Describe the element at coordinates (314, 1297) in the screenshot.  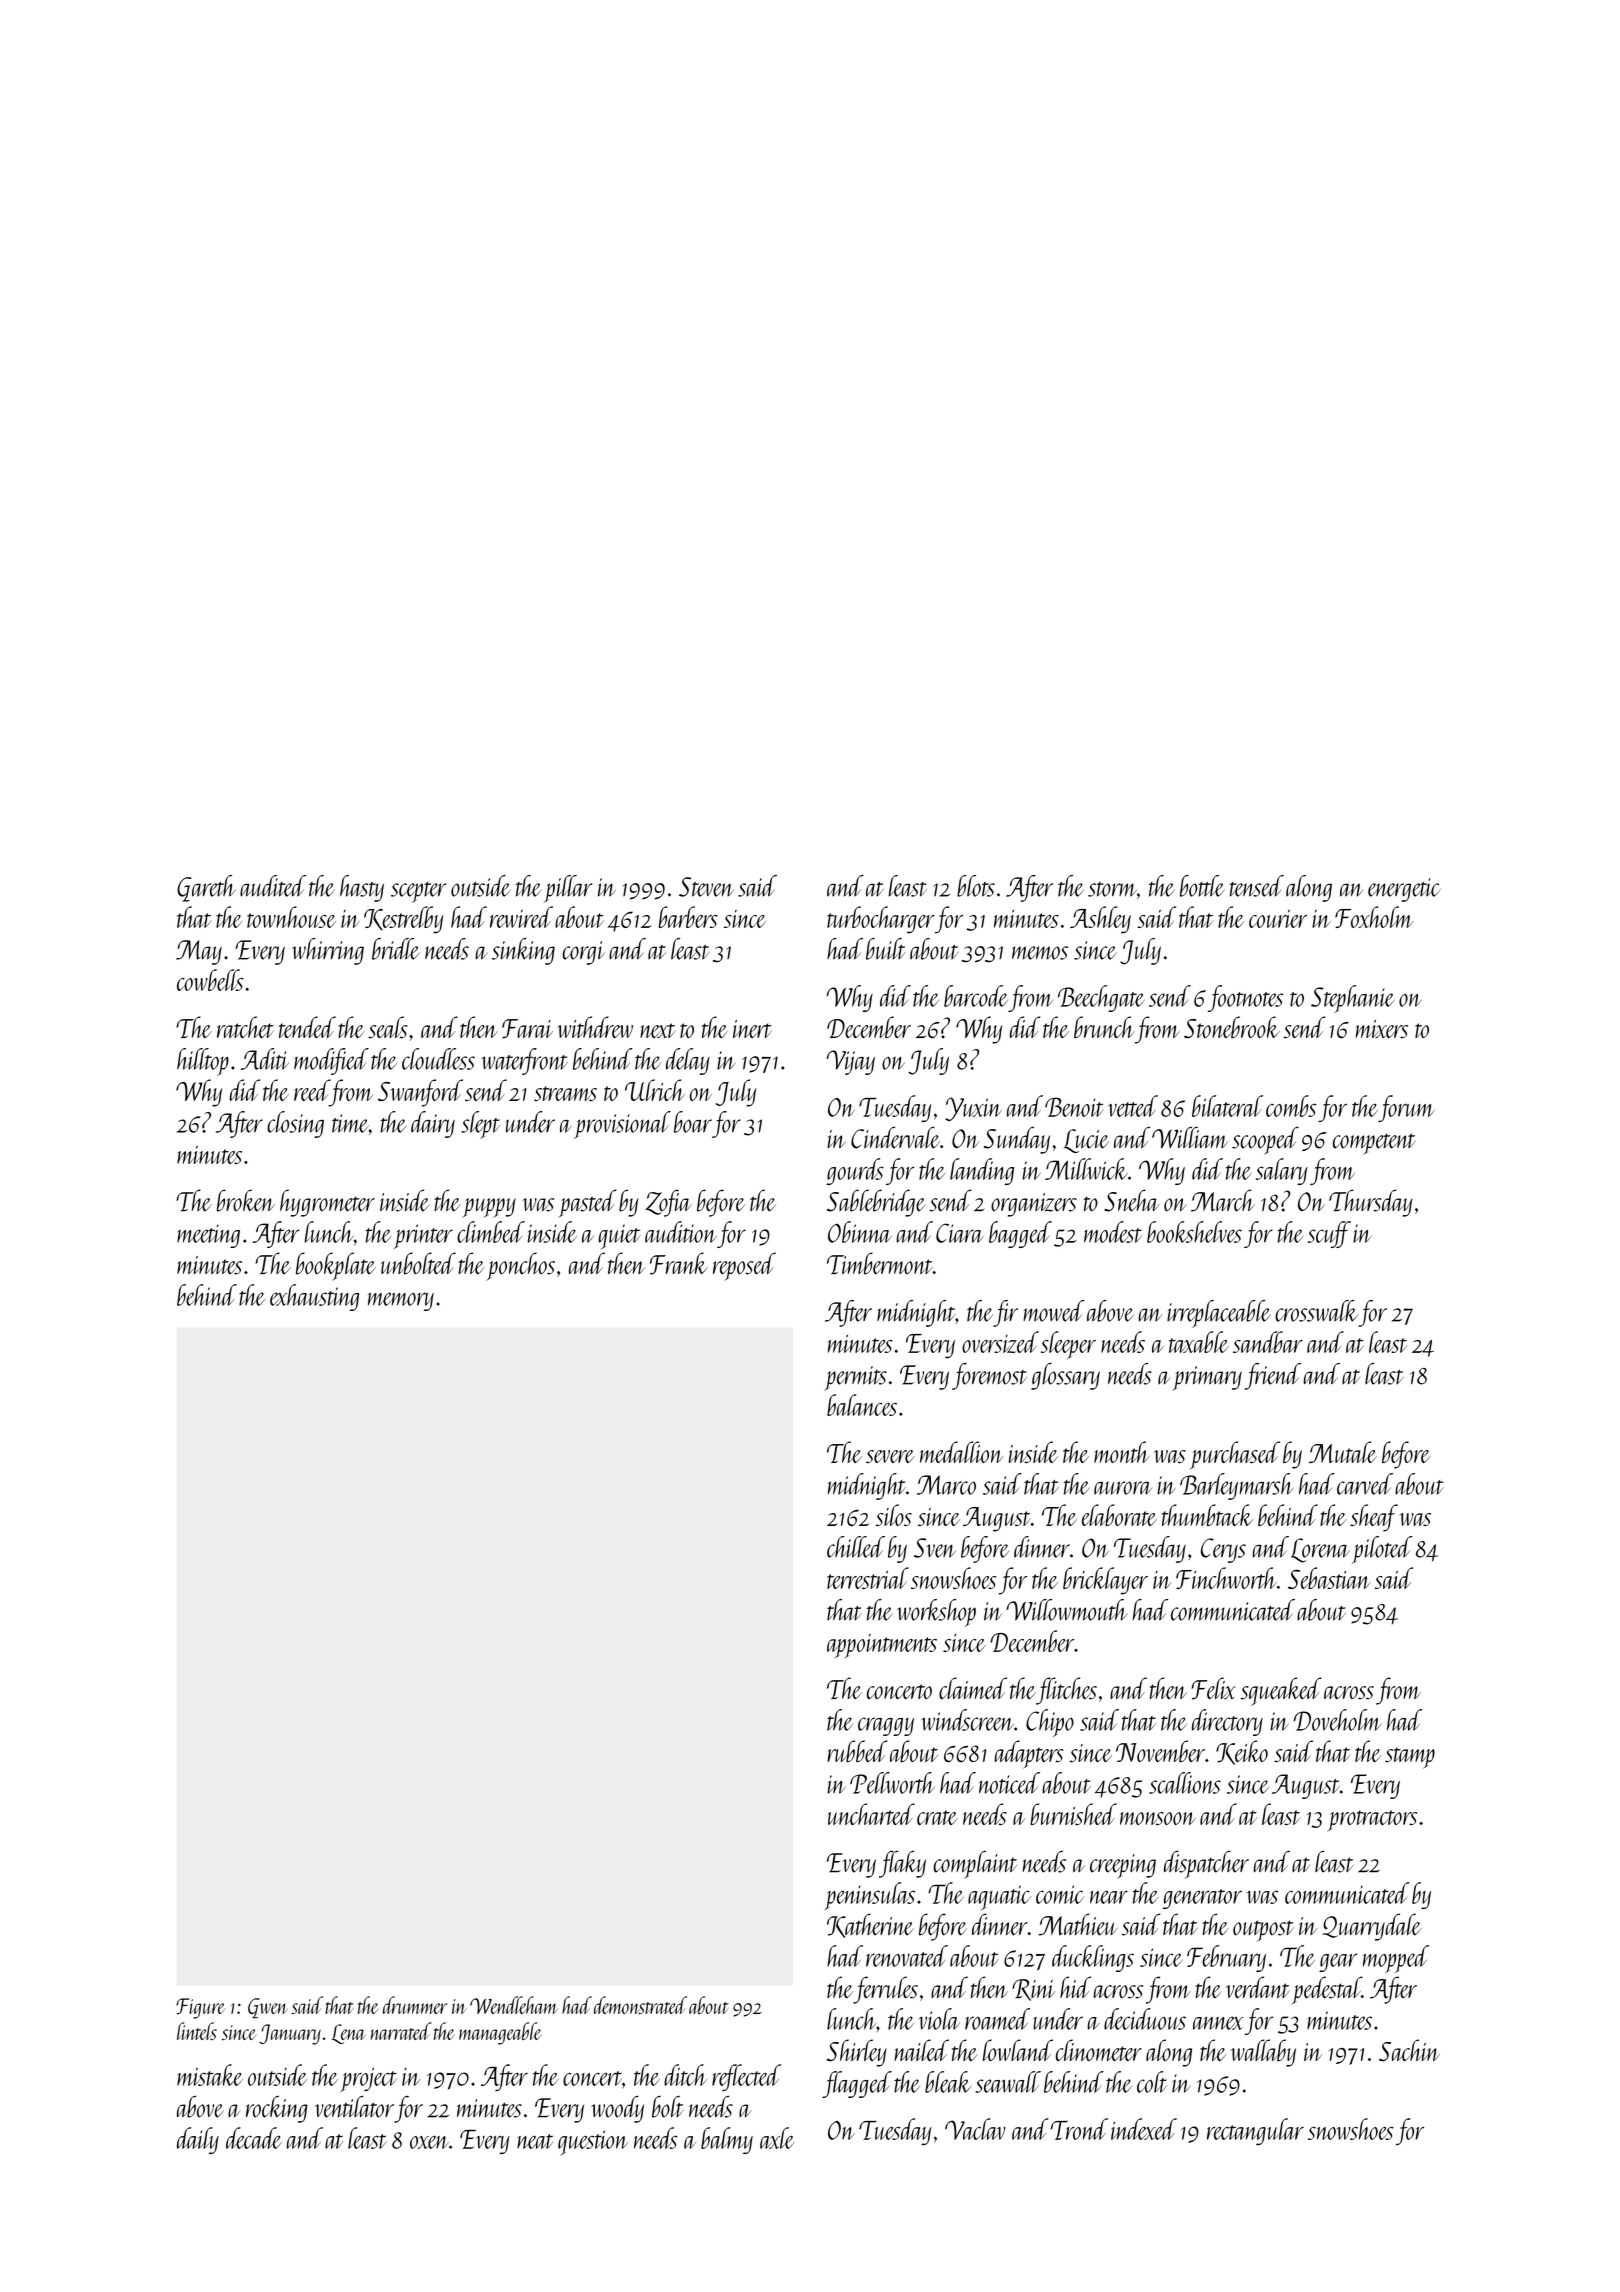
I see `exhausting` at that location.
